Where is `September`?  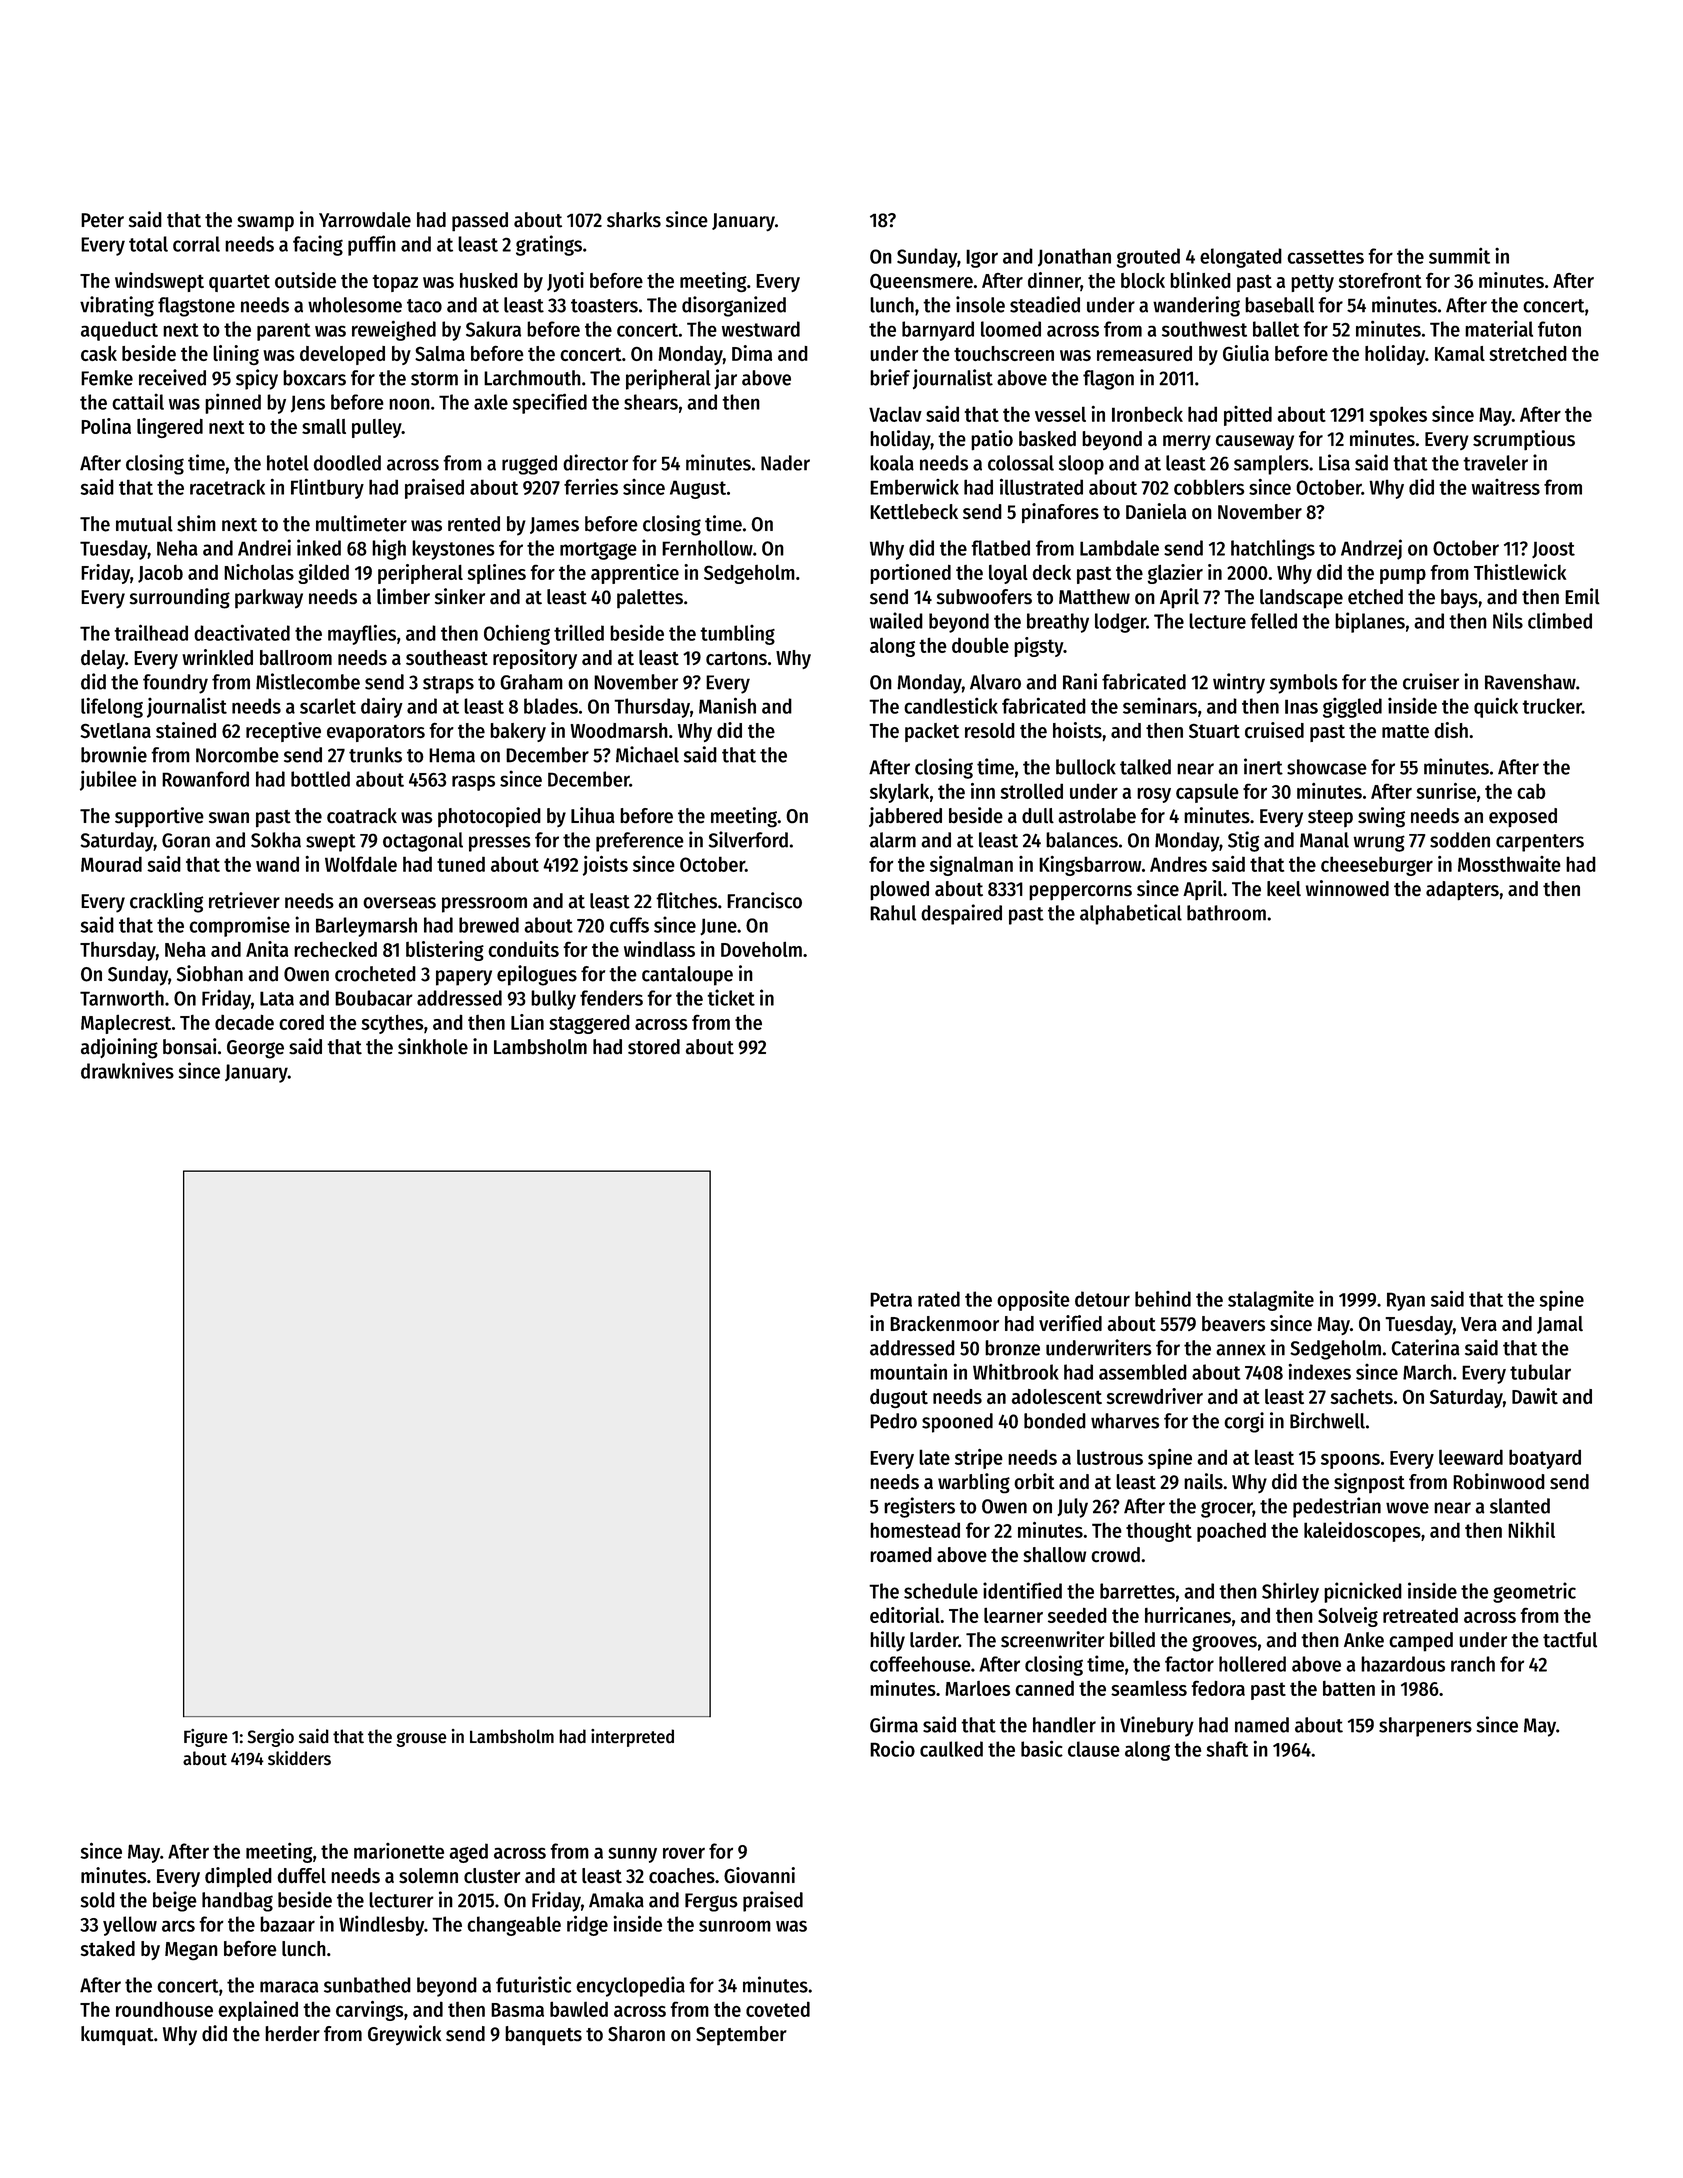 September is located at coordinates (741, 2036).
